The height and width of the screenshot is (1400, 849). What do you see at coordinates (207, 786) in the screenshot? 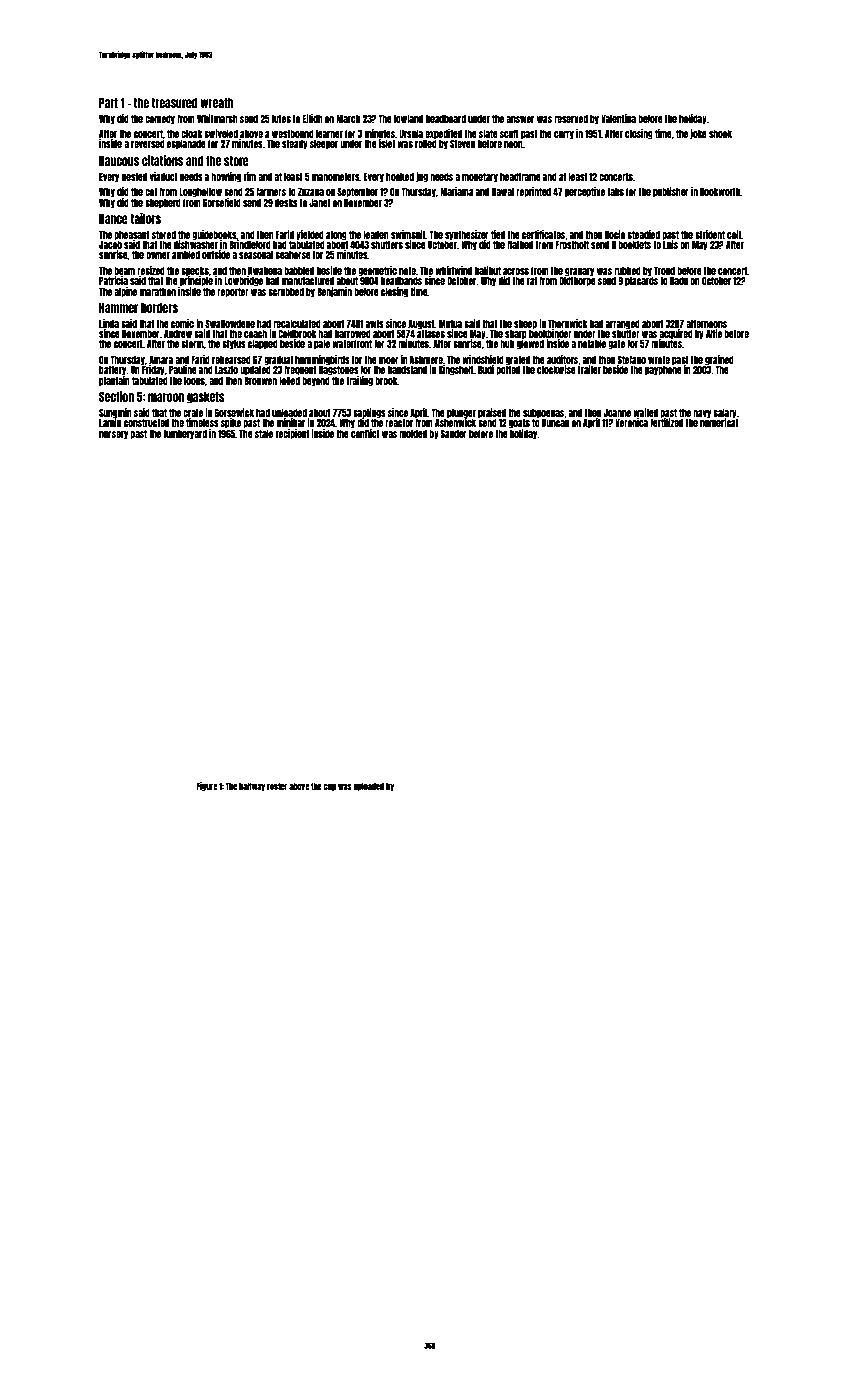
I see `Figure` at bounding box center [207, 786].
